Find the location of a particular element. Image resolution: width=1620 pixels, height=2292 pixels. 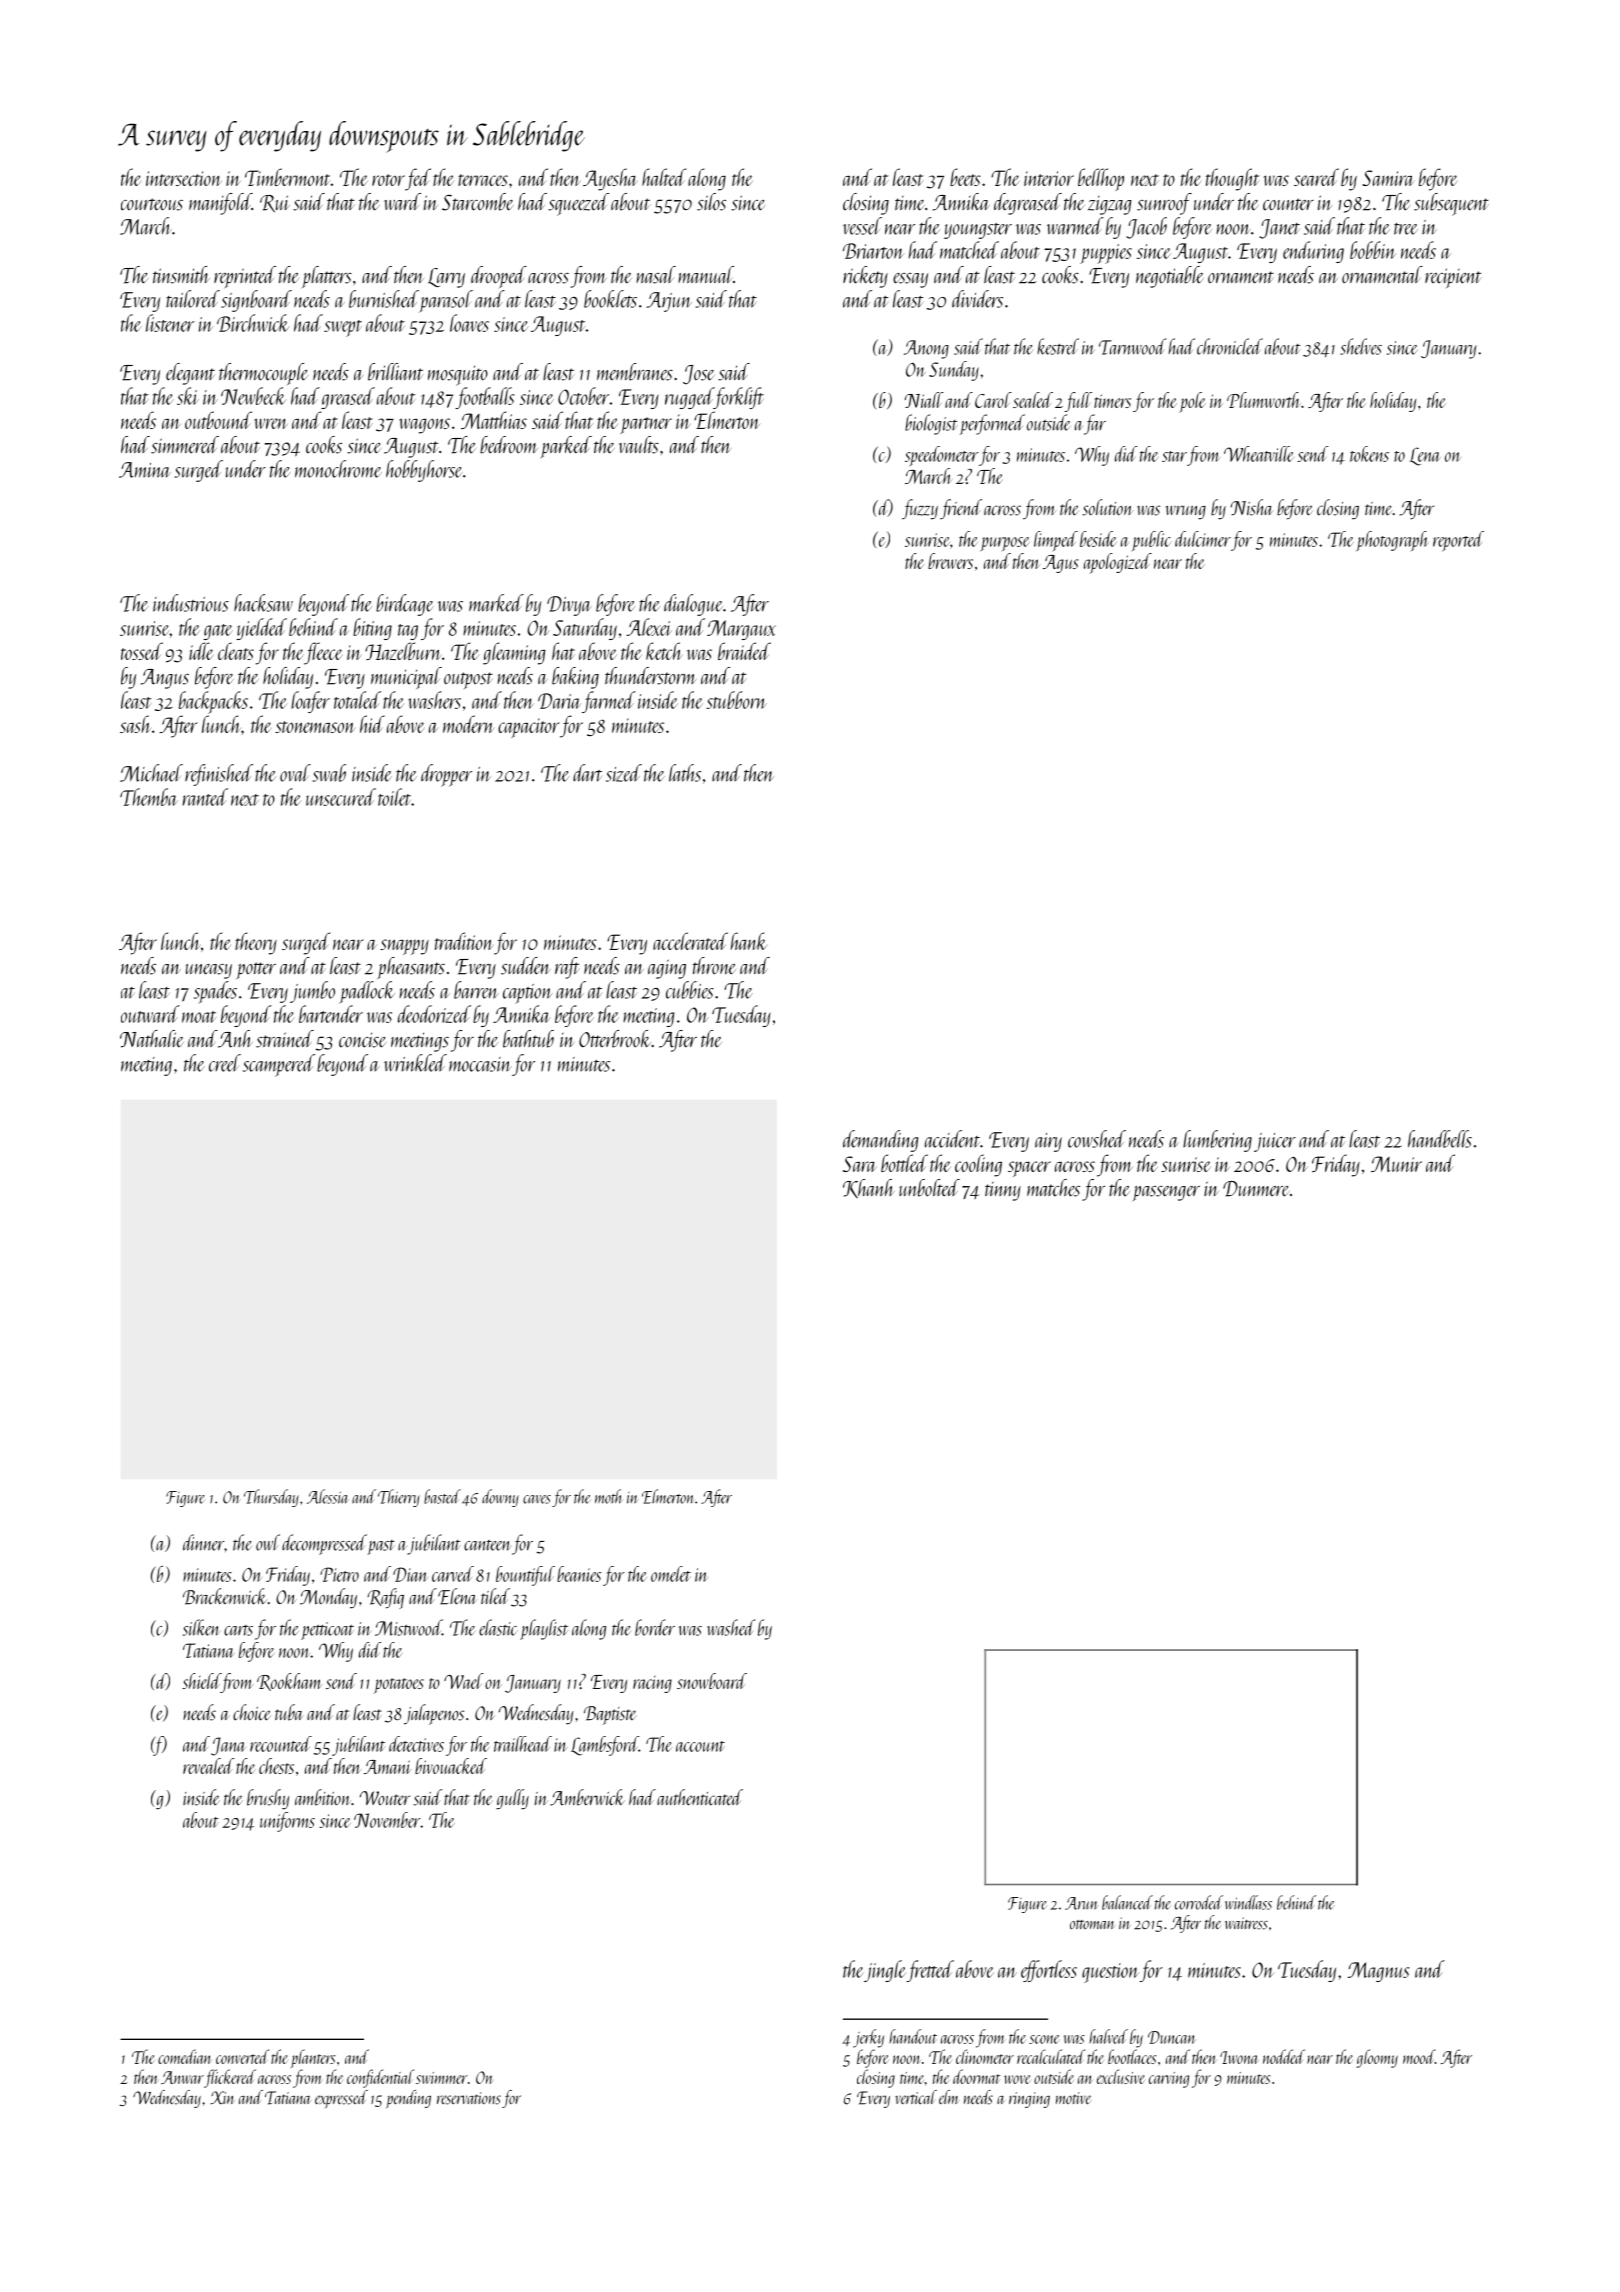

silos is located at coordinates (711, 202).
